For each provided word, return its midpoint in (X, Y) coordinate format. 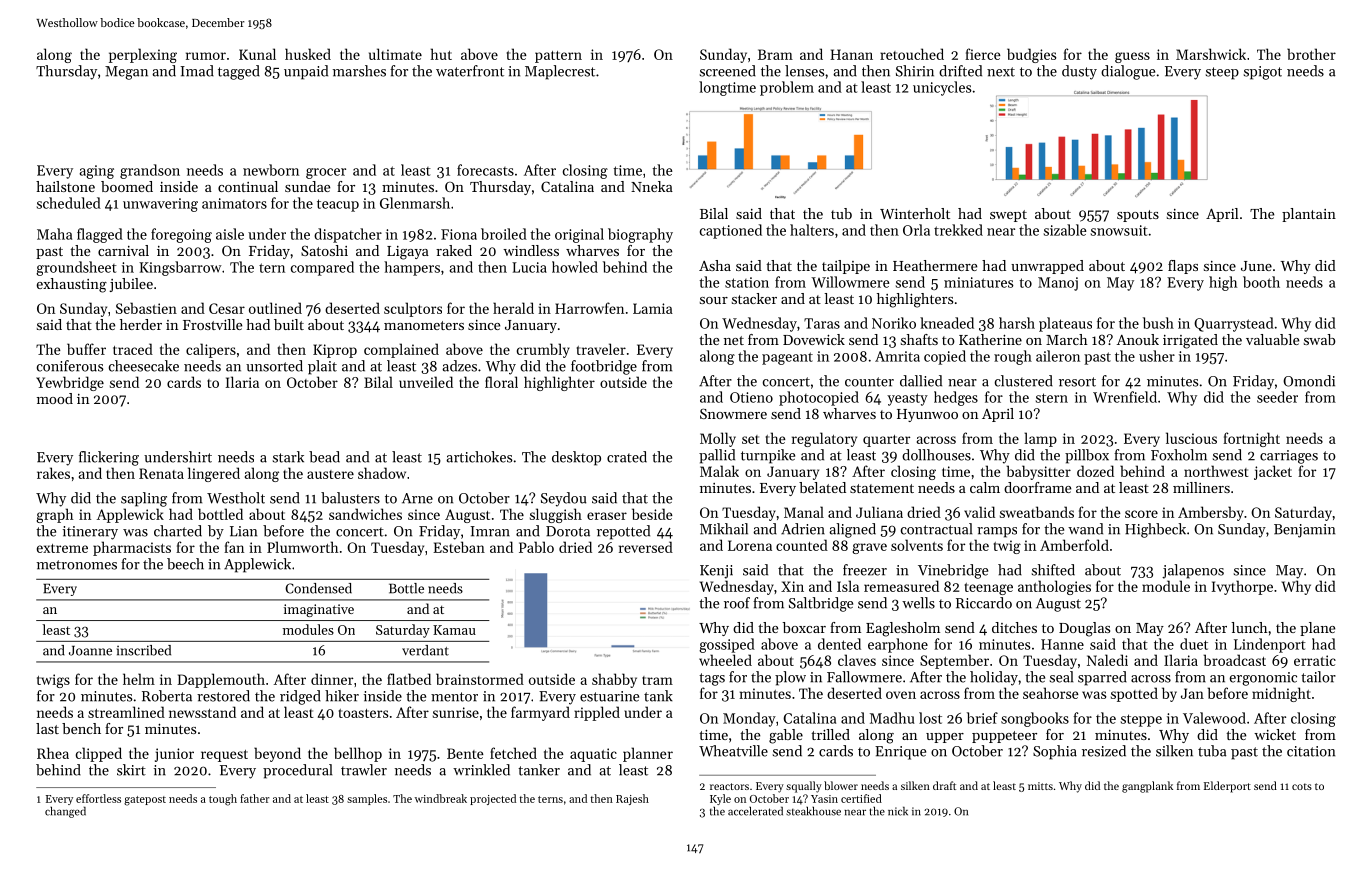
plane (1317, 629)
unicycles (942, 88)
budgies (1031, 55)
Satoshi (324, 250)
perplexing (143, 55)
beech (185, 564)
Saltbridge (821, 604)
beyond (277, 754)
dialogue (1128, 72)
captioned (731, 231)
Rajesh (632, 799)
